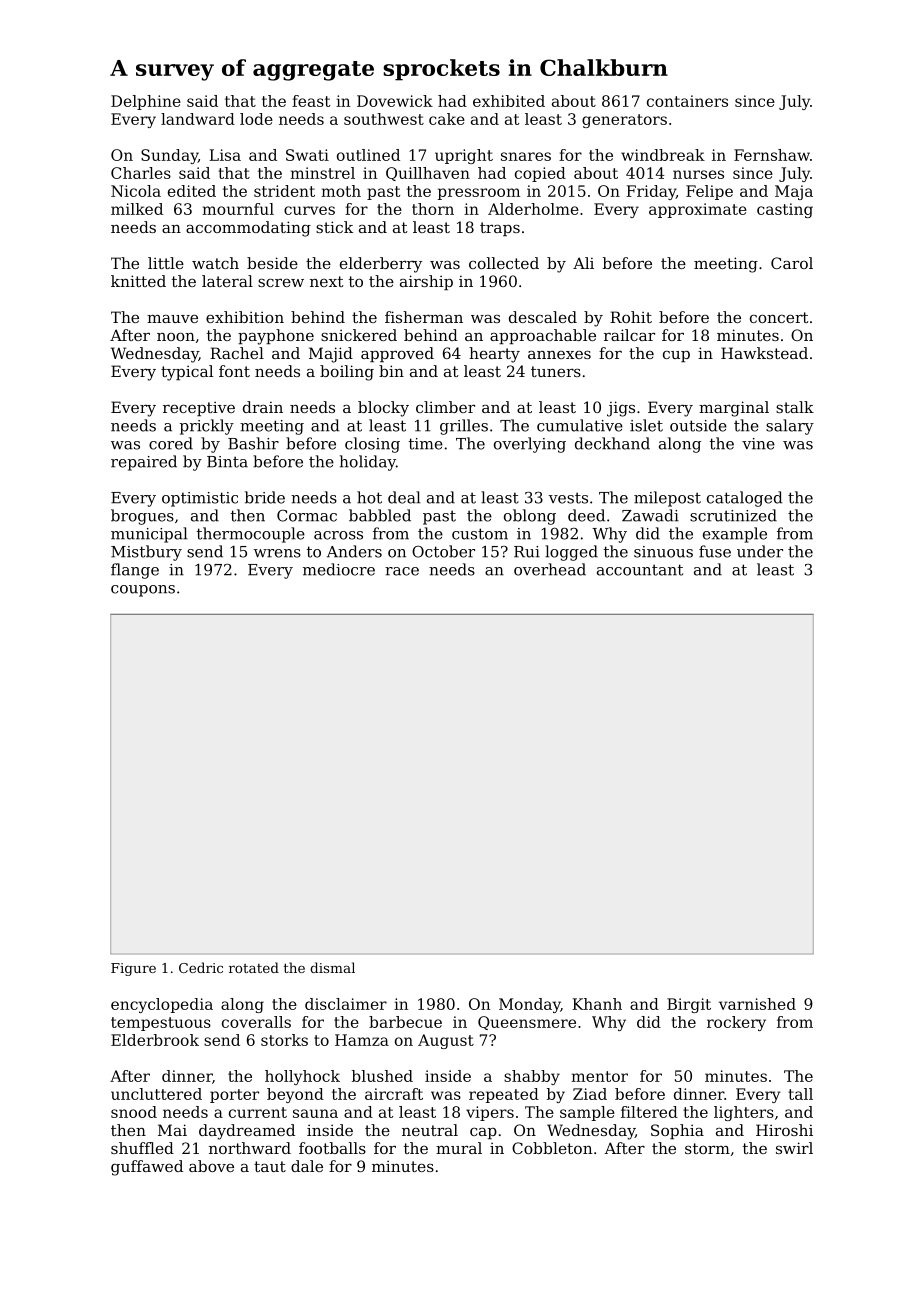 This screenshot has height=1308, width=924. What do you see at coordinates (263, 407) in the screenshot?
I see `drain` at bounding box center [263, 407].
